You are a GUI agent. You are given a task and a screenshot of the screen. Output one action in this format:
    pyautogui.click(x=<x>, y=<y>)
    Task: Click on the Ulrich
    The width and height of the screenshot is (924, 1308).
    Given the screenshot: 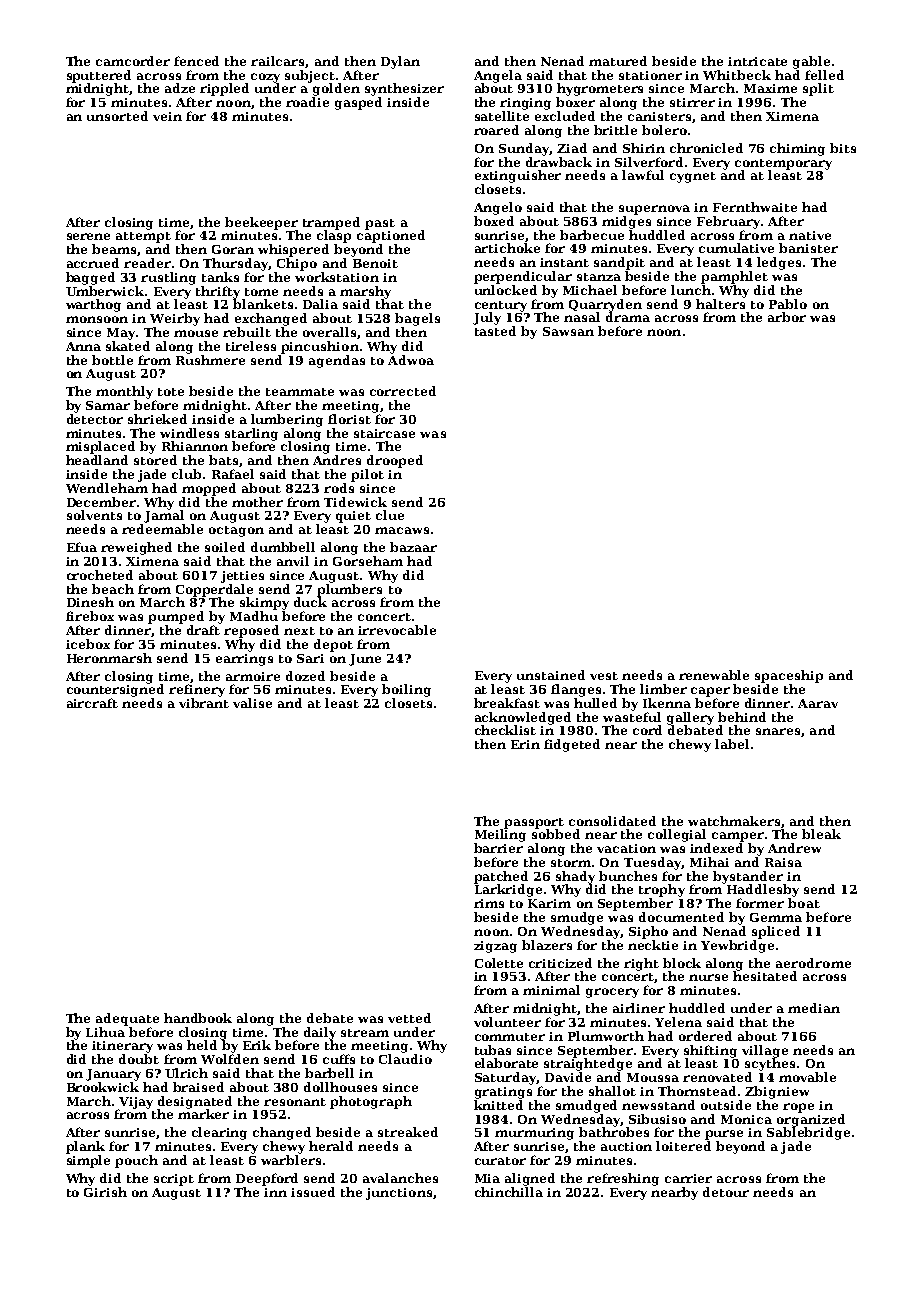 What is the action you would take?
    pyautogui.click(x=186, y=1073)
